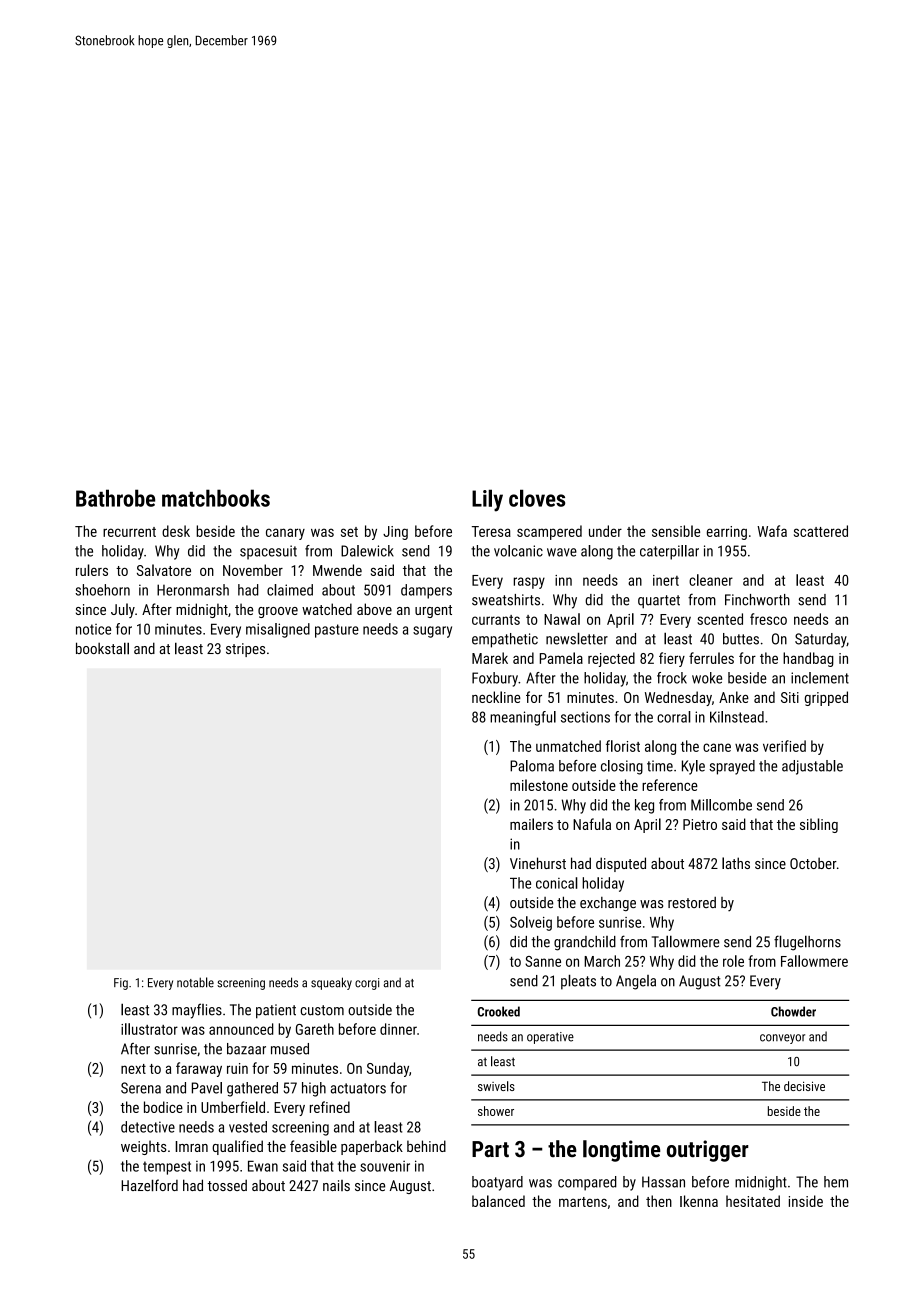 This document has width=924, height=1308. What do you see at coordinates (115, 498) in the document?
I see `Bathrobe` at bounding box center [115, 498].
